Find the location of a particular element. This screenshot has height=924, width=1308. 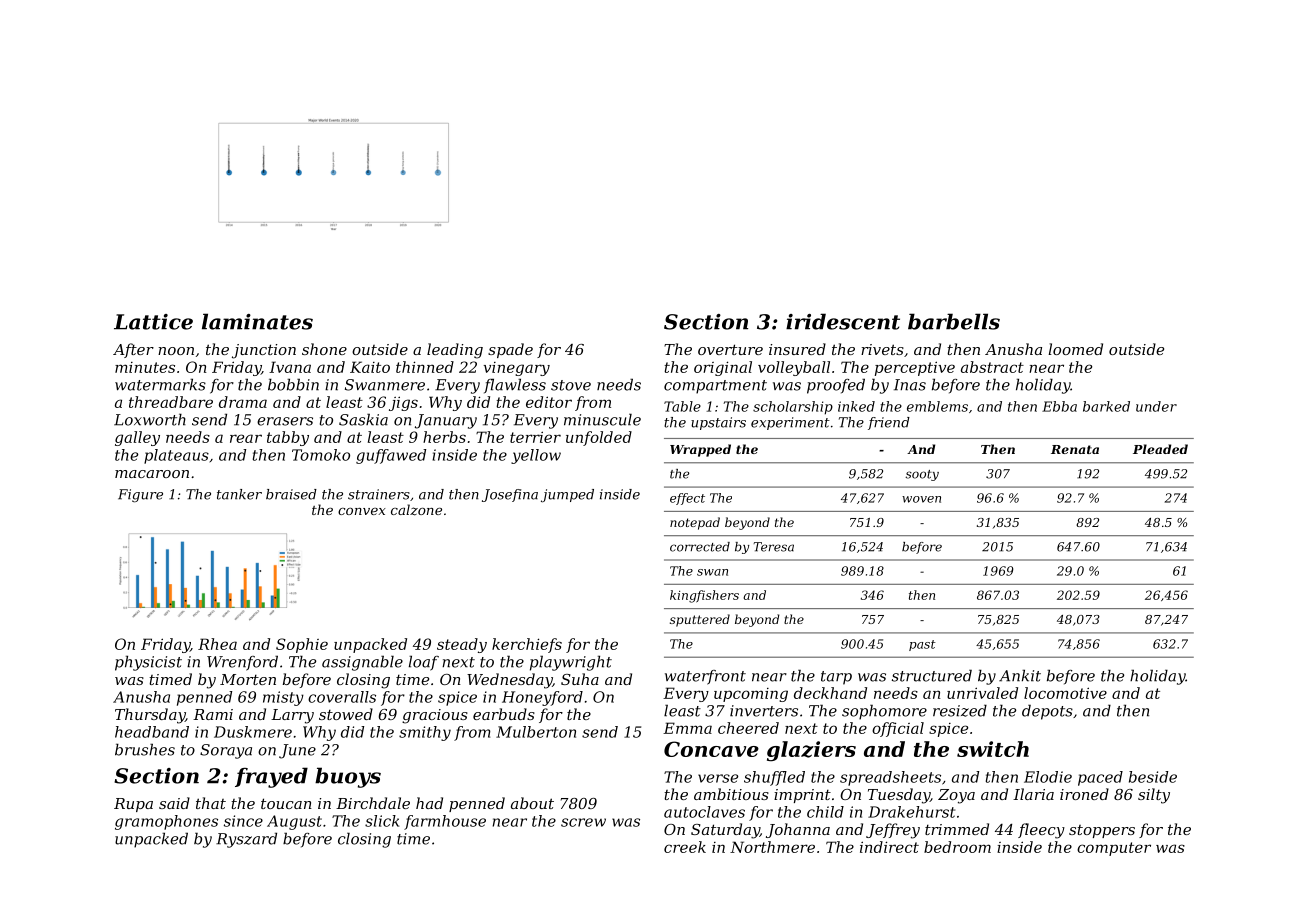

beside is located at coordinates (1153, 777).
